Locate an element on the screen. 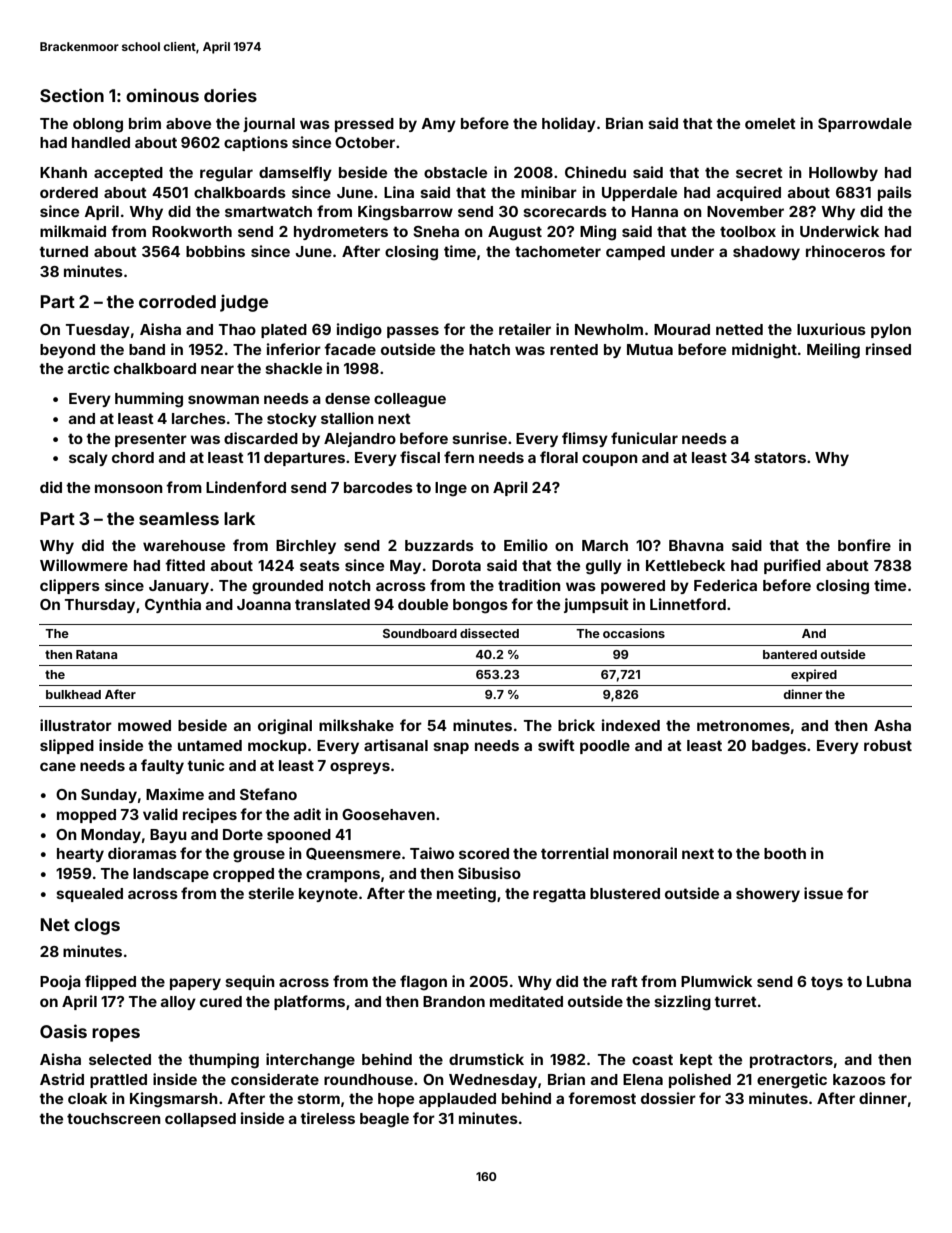 This screenshot has height=1233, width=952. Hanna is located at coordinates (655, 211).
